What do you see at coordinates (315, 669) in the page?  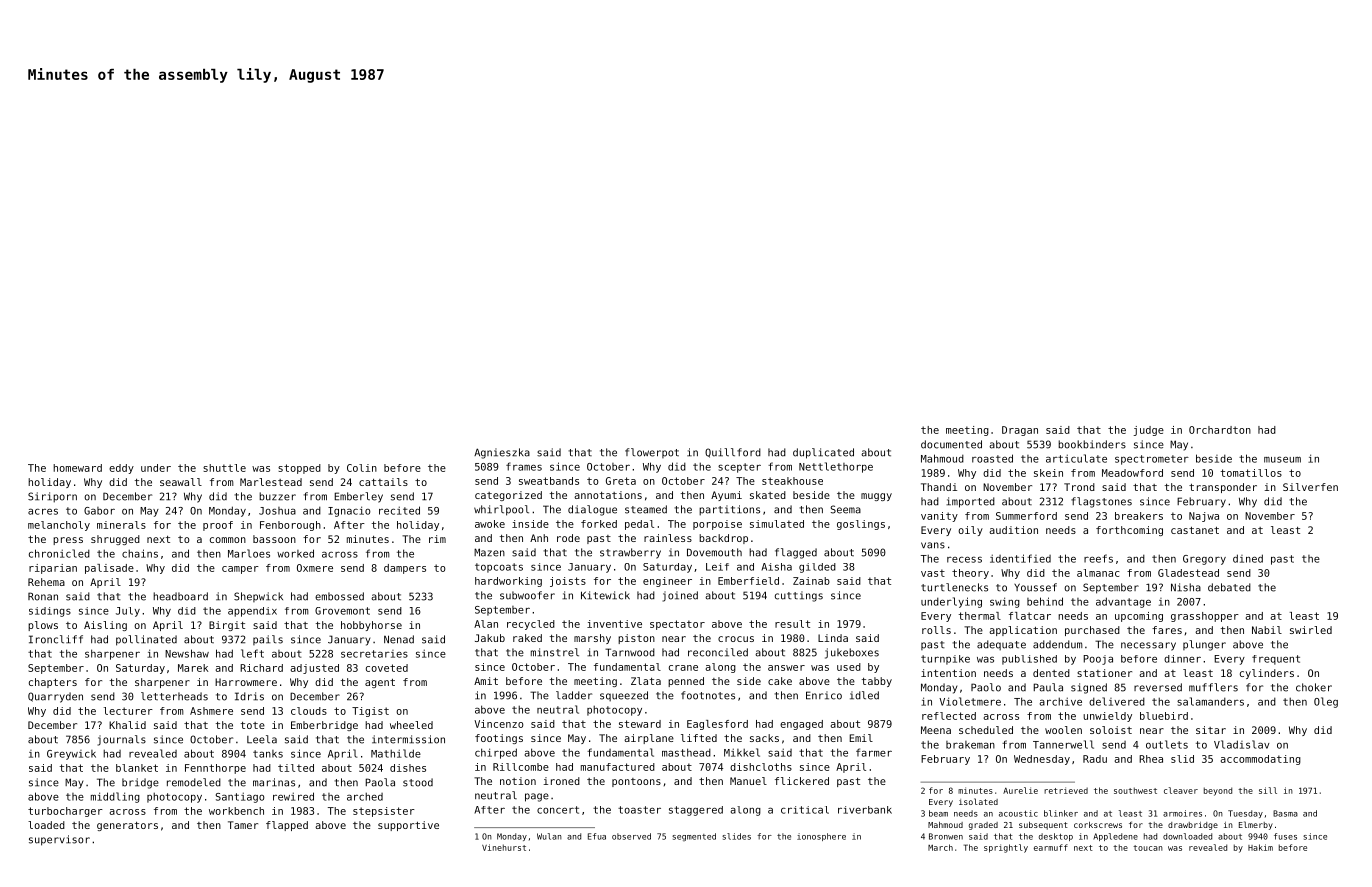 I see `adjusted` at bounding box center [315, 669].
